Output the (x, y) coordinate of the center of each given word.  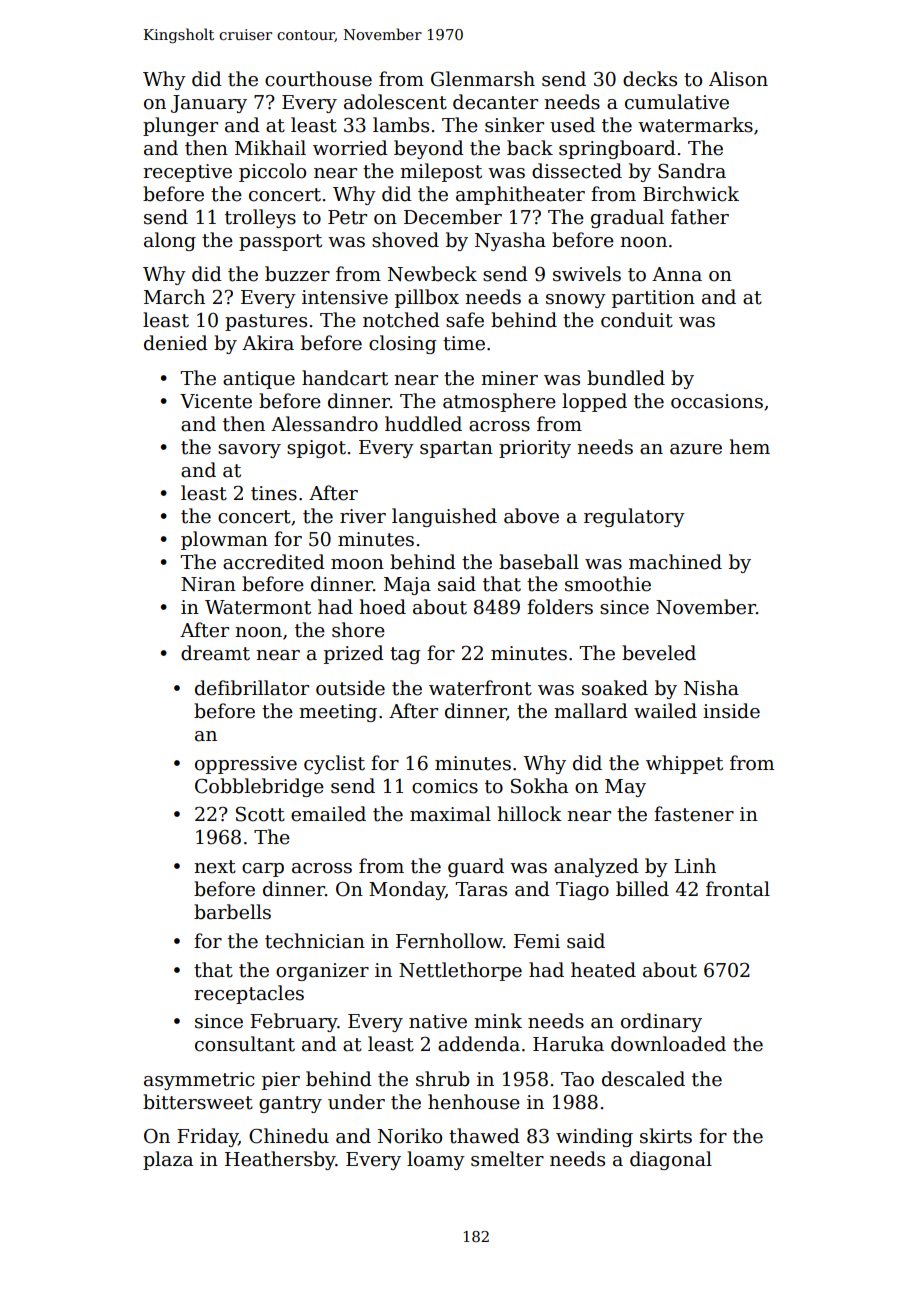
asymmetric (199, 1081)
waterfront (480, 688)
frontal (738, 889)
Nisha (711, 688)
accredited (274, 562)
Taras (481, 889)
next (215, 867)
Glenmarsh (483, 79)
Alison (738, 79)
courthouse (318, 79)
